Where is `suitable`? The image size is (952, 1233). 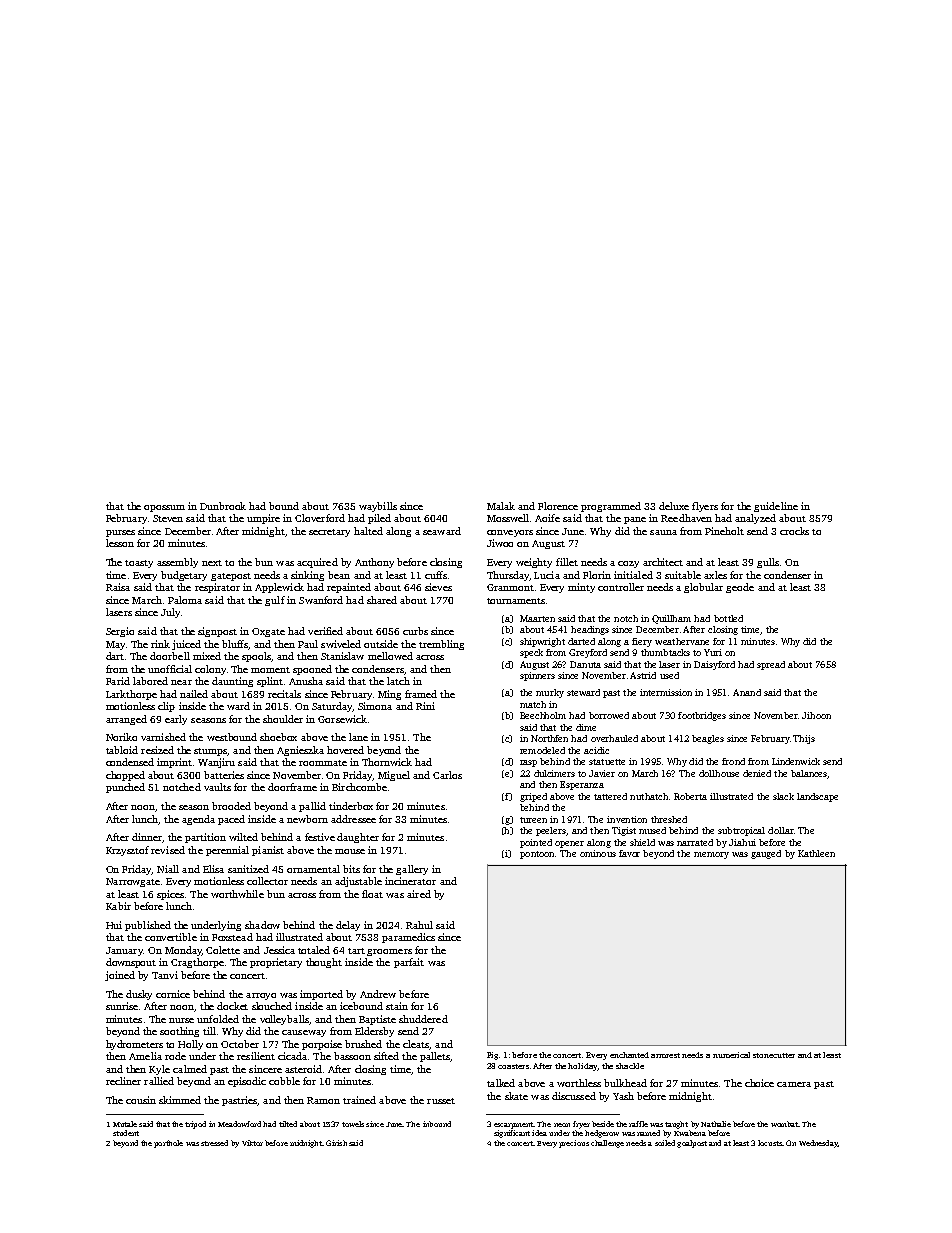 suitable is located at coordinates (683, 575).
